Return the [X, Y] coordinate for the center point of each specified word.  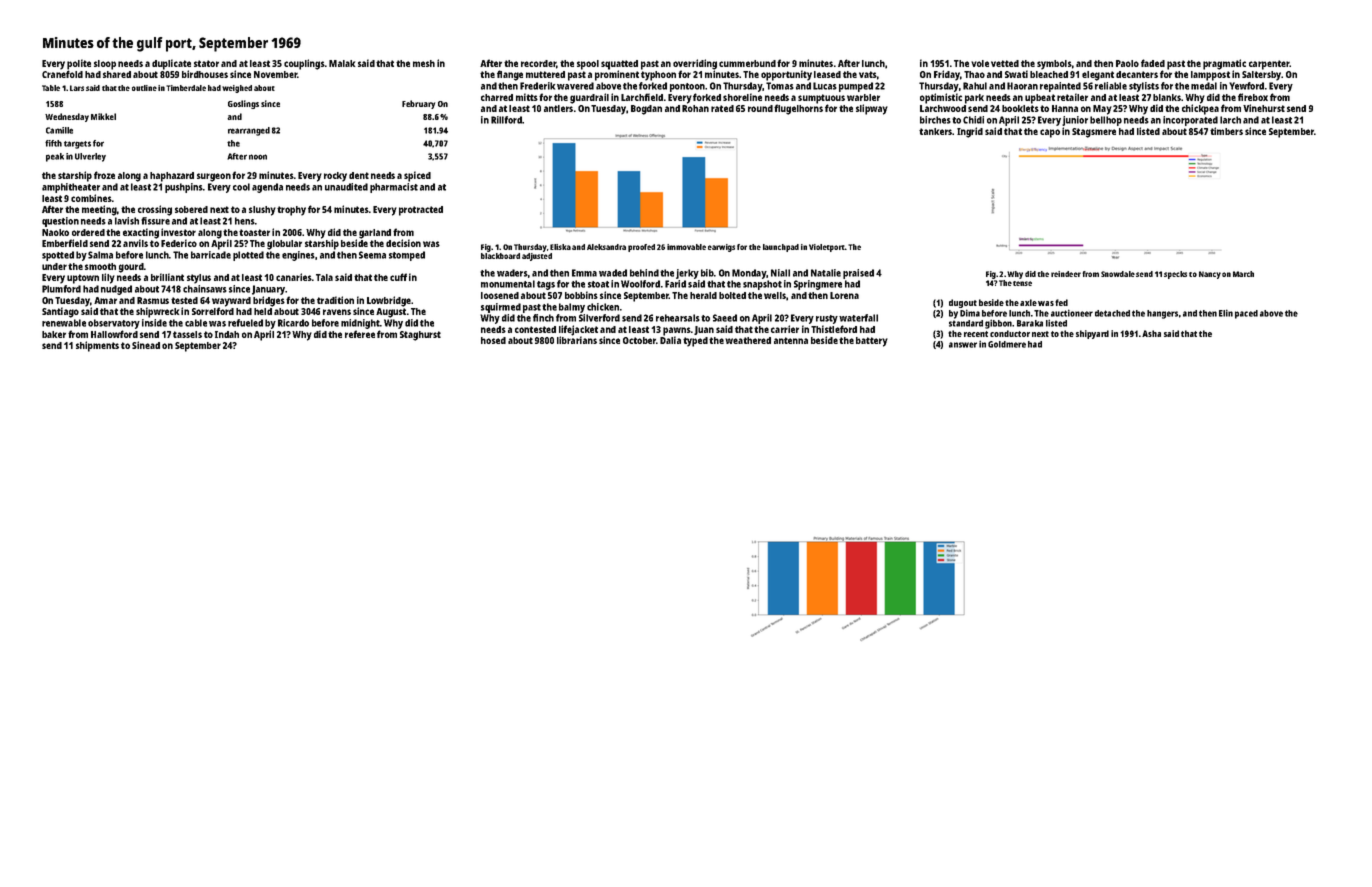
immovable [686, 247]
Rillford [506, 120]
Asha [1151, 333]
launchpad [781, 248]
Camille [59, 130]
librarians [577, 340]
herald [703, 295]
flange [510, 75]
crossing [155, 210]
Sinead [146, 345]
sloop [105, 65]
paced [1246, 314]
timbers [1226, 131]
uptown [83, 279]
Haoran [1022, 86]
